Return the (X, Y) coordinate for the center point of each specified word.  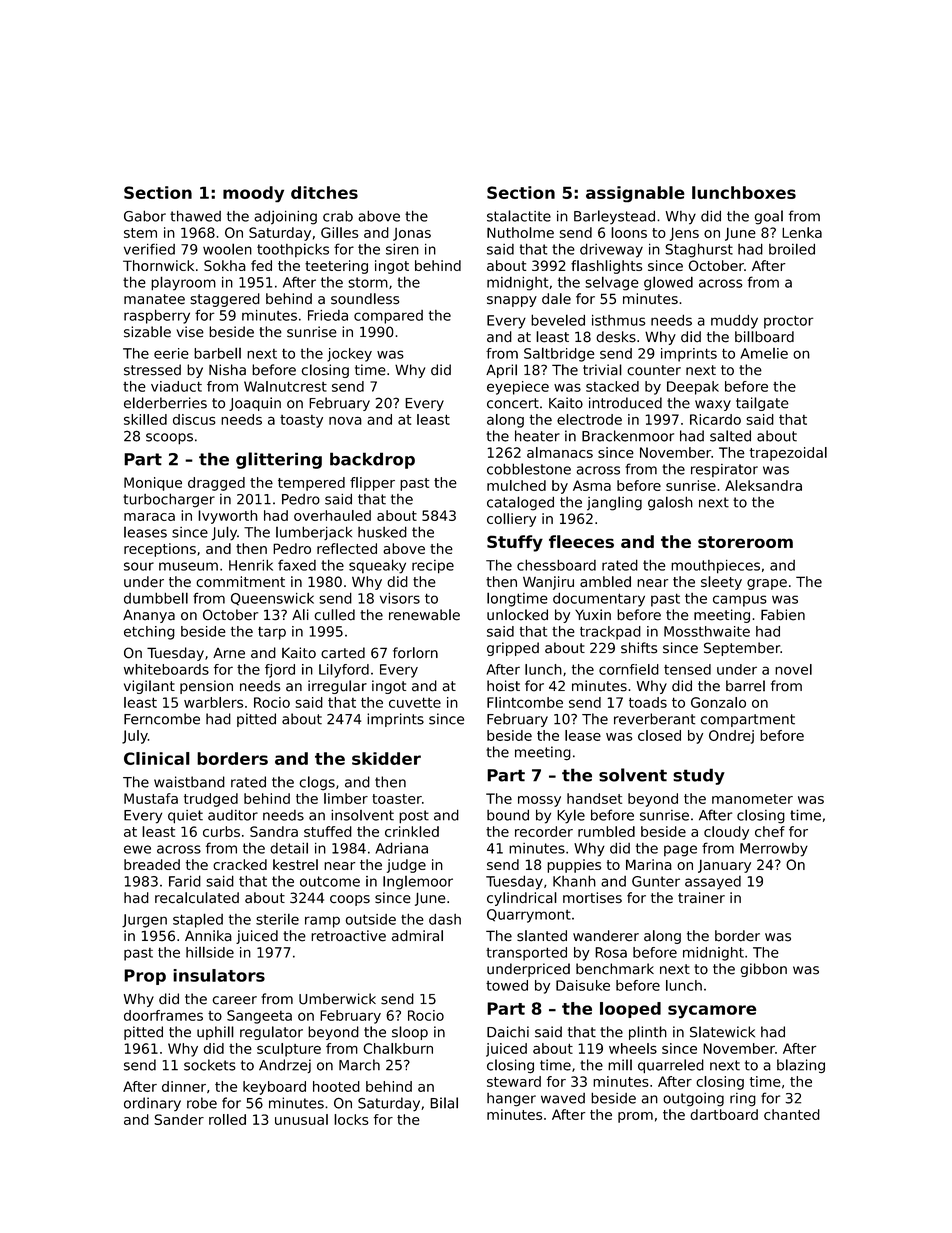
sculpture (289, 1050)
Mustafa (151, 798)
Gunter (656, 881)
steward (514, 1081)
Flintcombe (525, 702)
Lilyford (344, 671)
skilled (145, 419)
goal (768, 217)
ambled (605, 582)
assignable (635, 194)
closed (659, 735)
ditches (324, 192)
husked (382, 532)
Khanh (574, 881)
